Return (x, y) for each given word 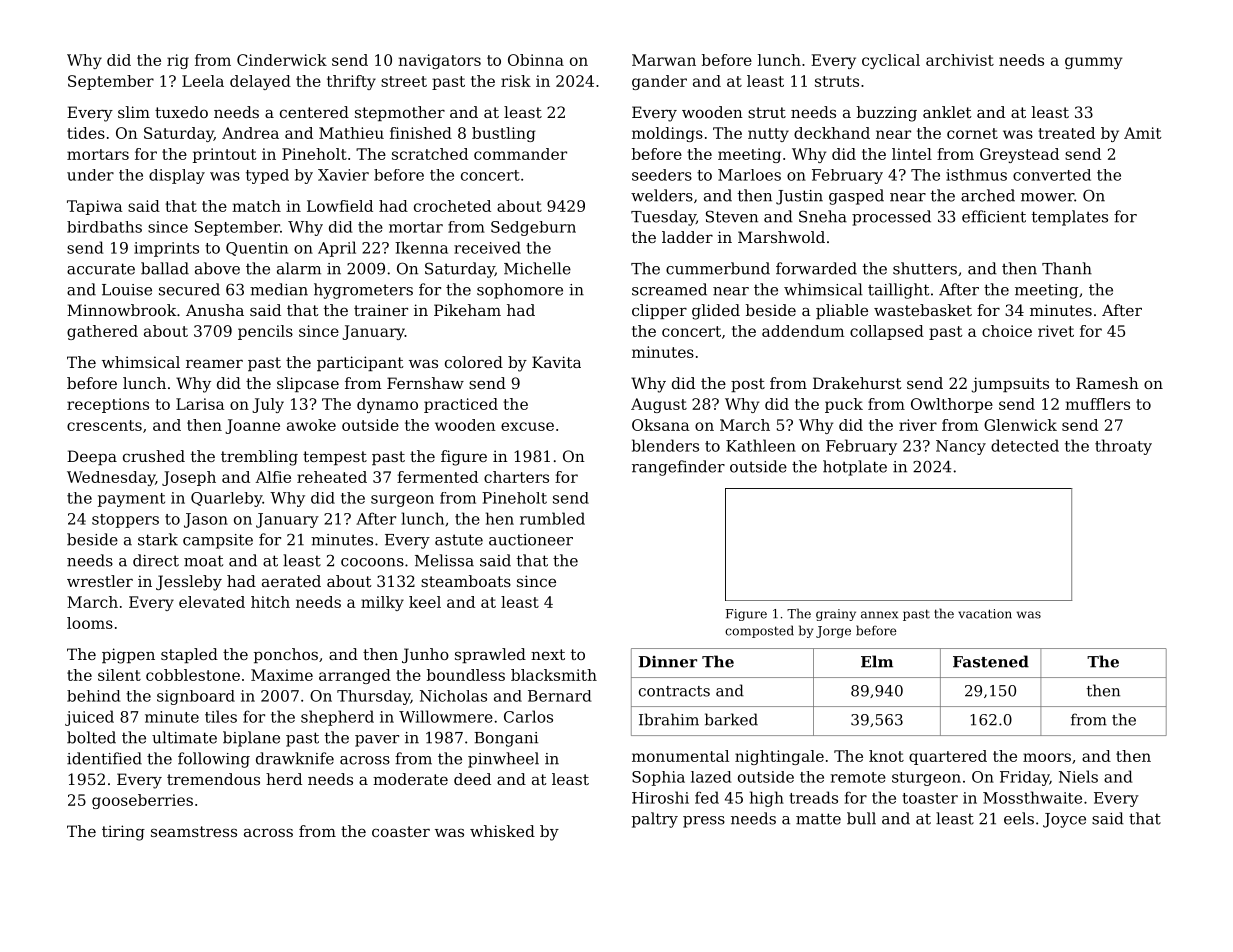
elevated (212, 602)
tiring (123, 833)
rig (178, 61)
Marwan (664, 60)
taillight (898, 291)
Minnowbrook (121, 310)
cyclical (891, 61)
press (704, 822)
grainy (836, 615)
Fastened (991, 661)
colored (474, 362)
